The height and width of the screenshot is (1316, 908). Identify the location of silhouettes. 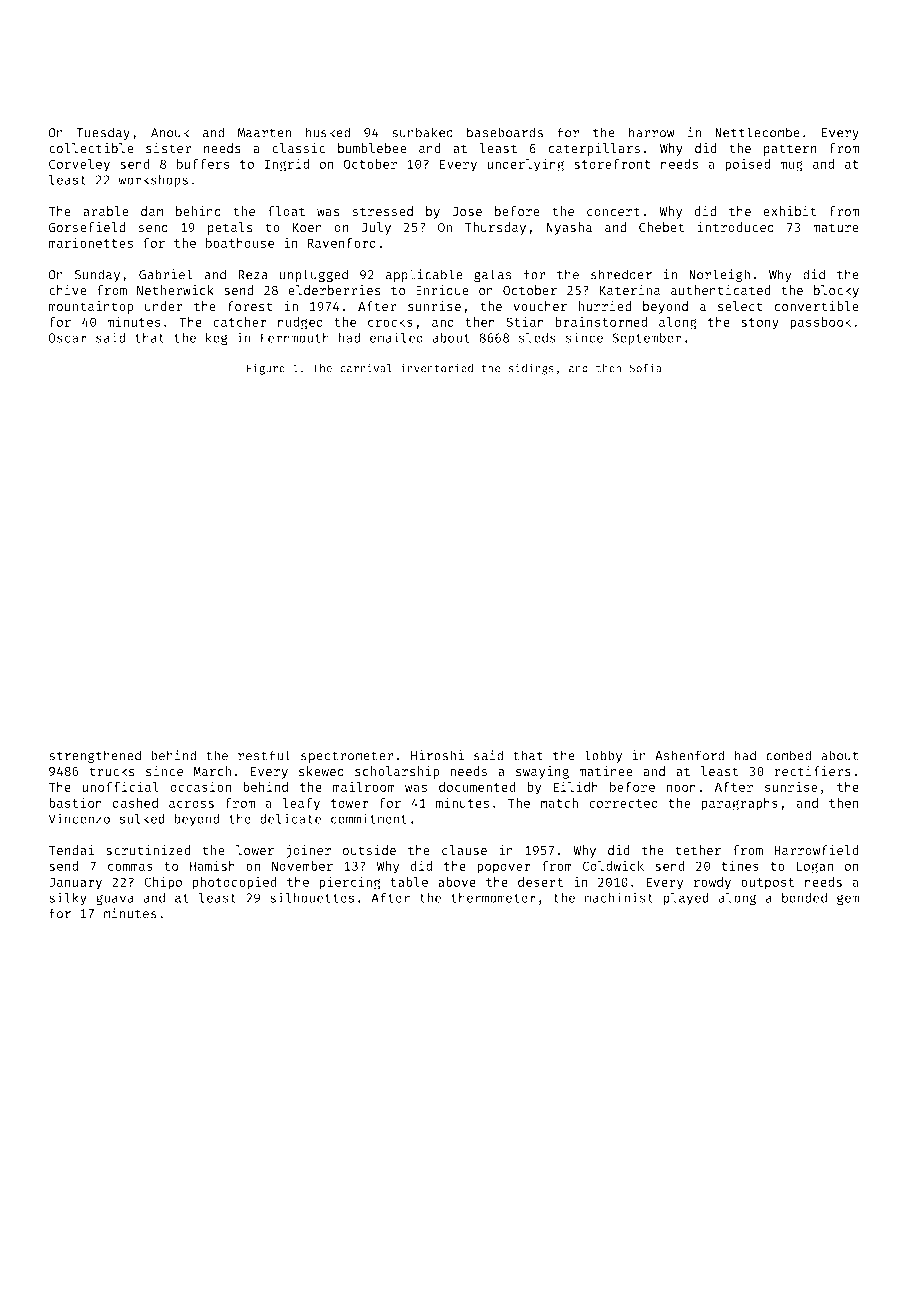
(312, 897).
